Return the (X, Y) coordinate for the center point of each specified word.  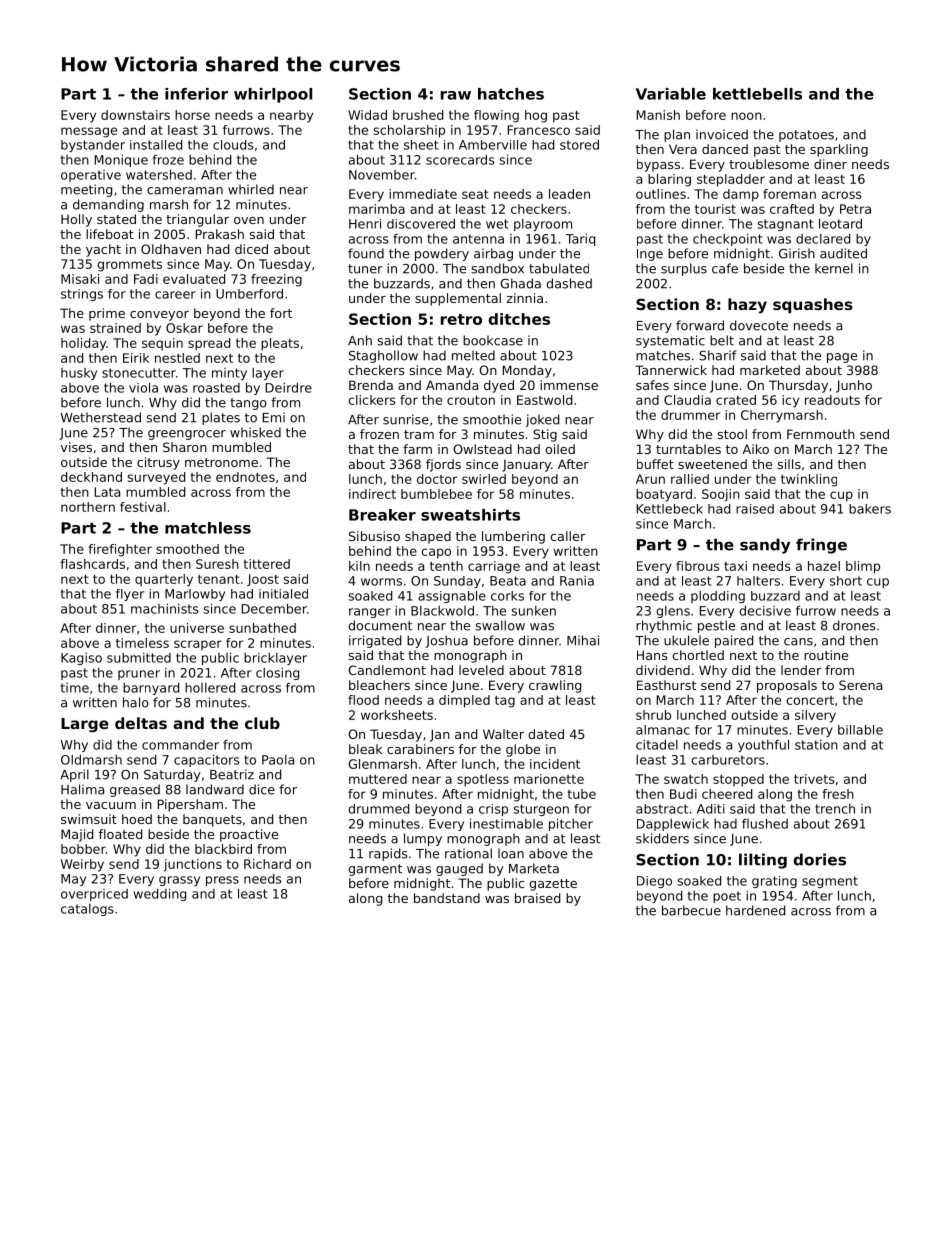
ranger (370, 613)
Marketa (534, 868)
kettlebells (757, 94)
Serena (860, 685)
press (222, 881)
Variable (671, 94)
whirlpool (273, 95)
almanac (663, 730)
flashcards (92, 564)
